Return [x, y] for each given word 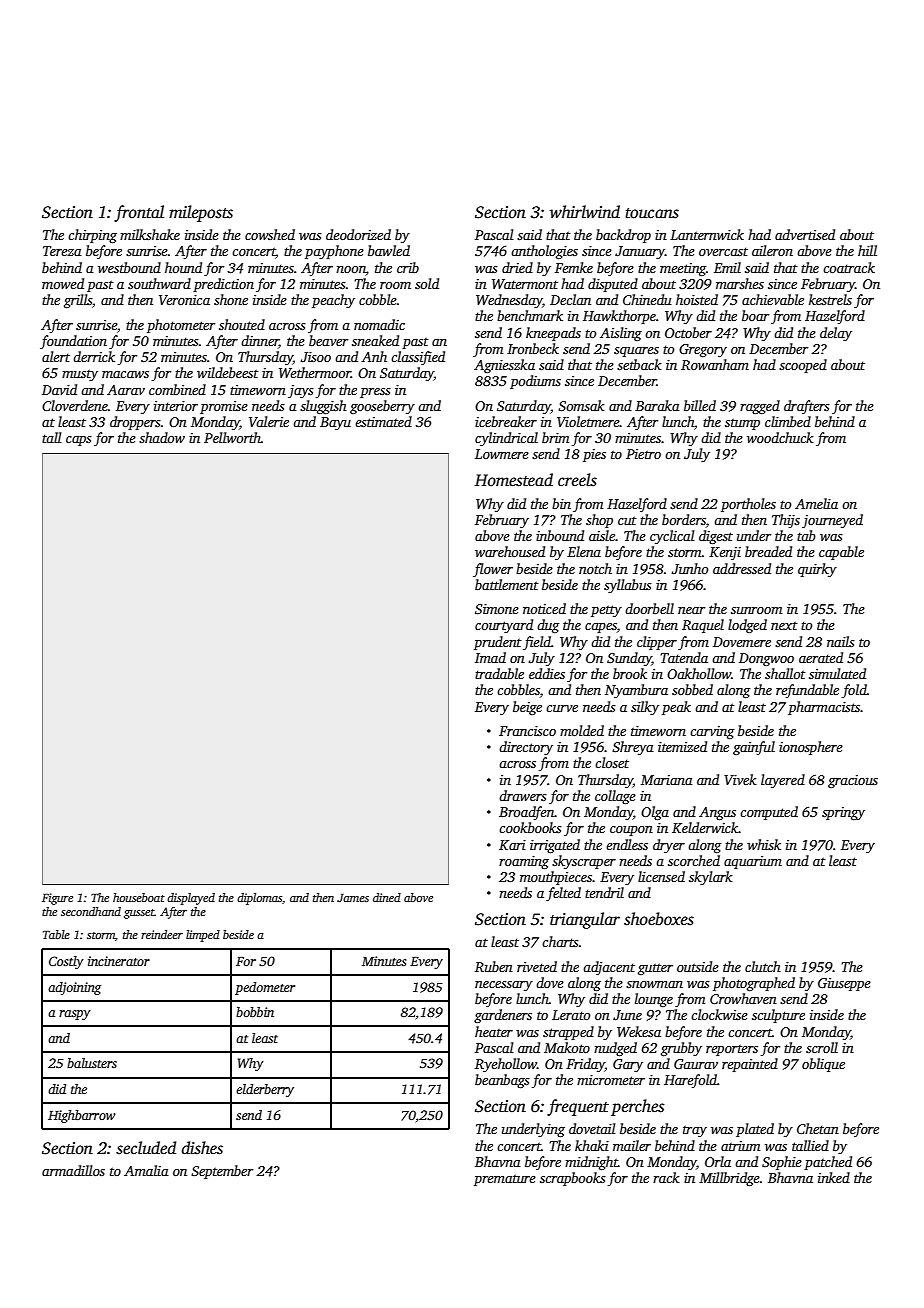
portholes [748, 505]
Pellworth [232, 437]
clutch [763, 966]
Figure [57, 899]
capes [601, 628]
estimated [383, 421]
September [222, 1172]
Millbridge [729, 1179]
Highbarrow [82, 1116]
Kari [512, 845]
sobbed [692, 689]
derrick [94, 356]
